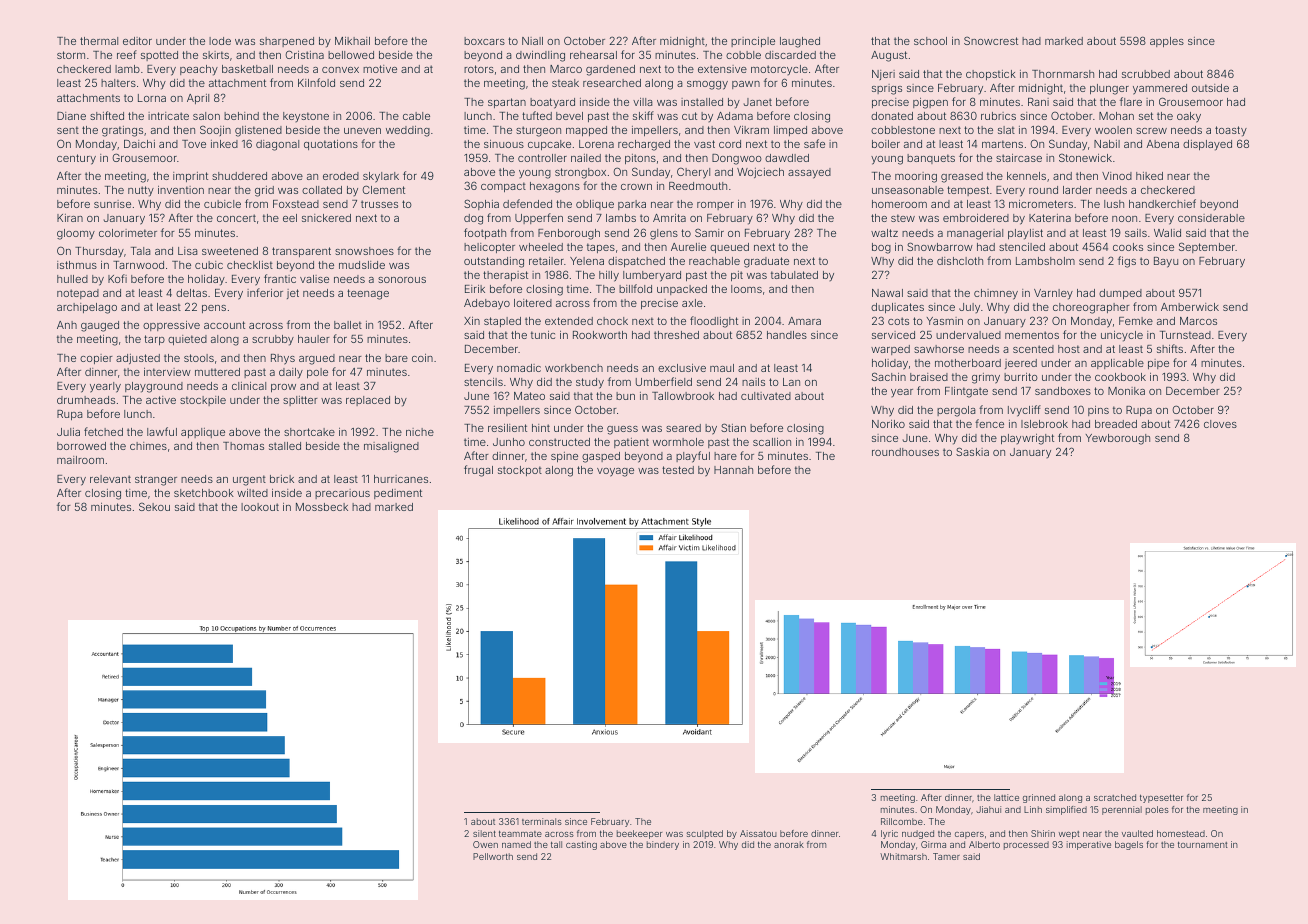 The width and height of the page is (1308, 924). Describe the element at coordinates (753, 42) in the page. I see `principle` at that location.
